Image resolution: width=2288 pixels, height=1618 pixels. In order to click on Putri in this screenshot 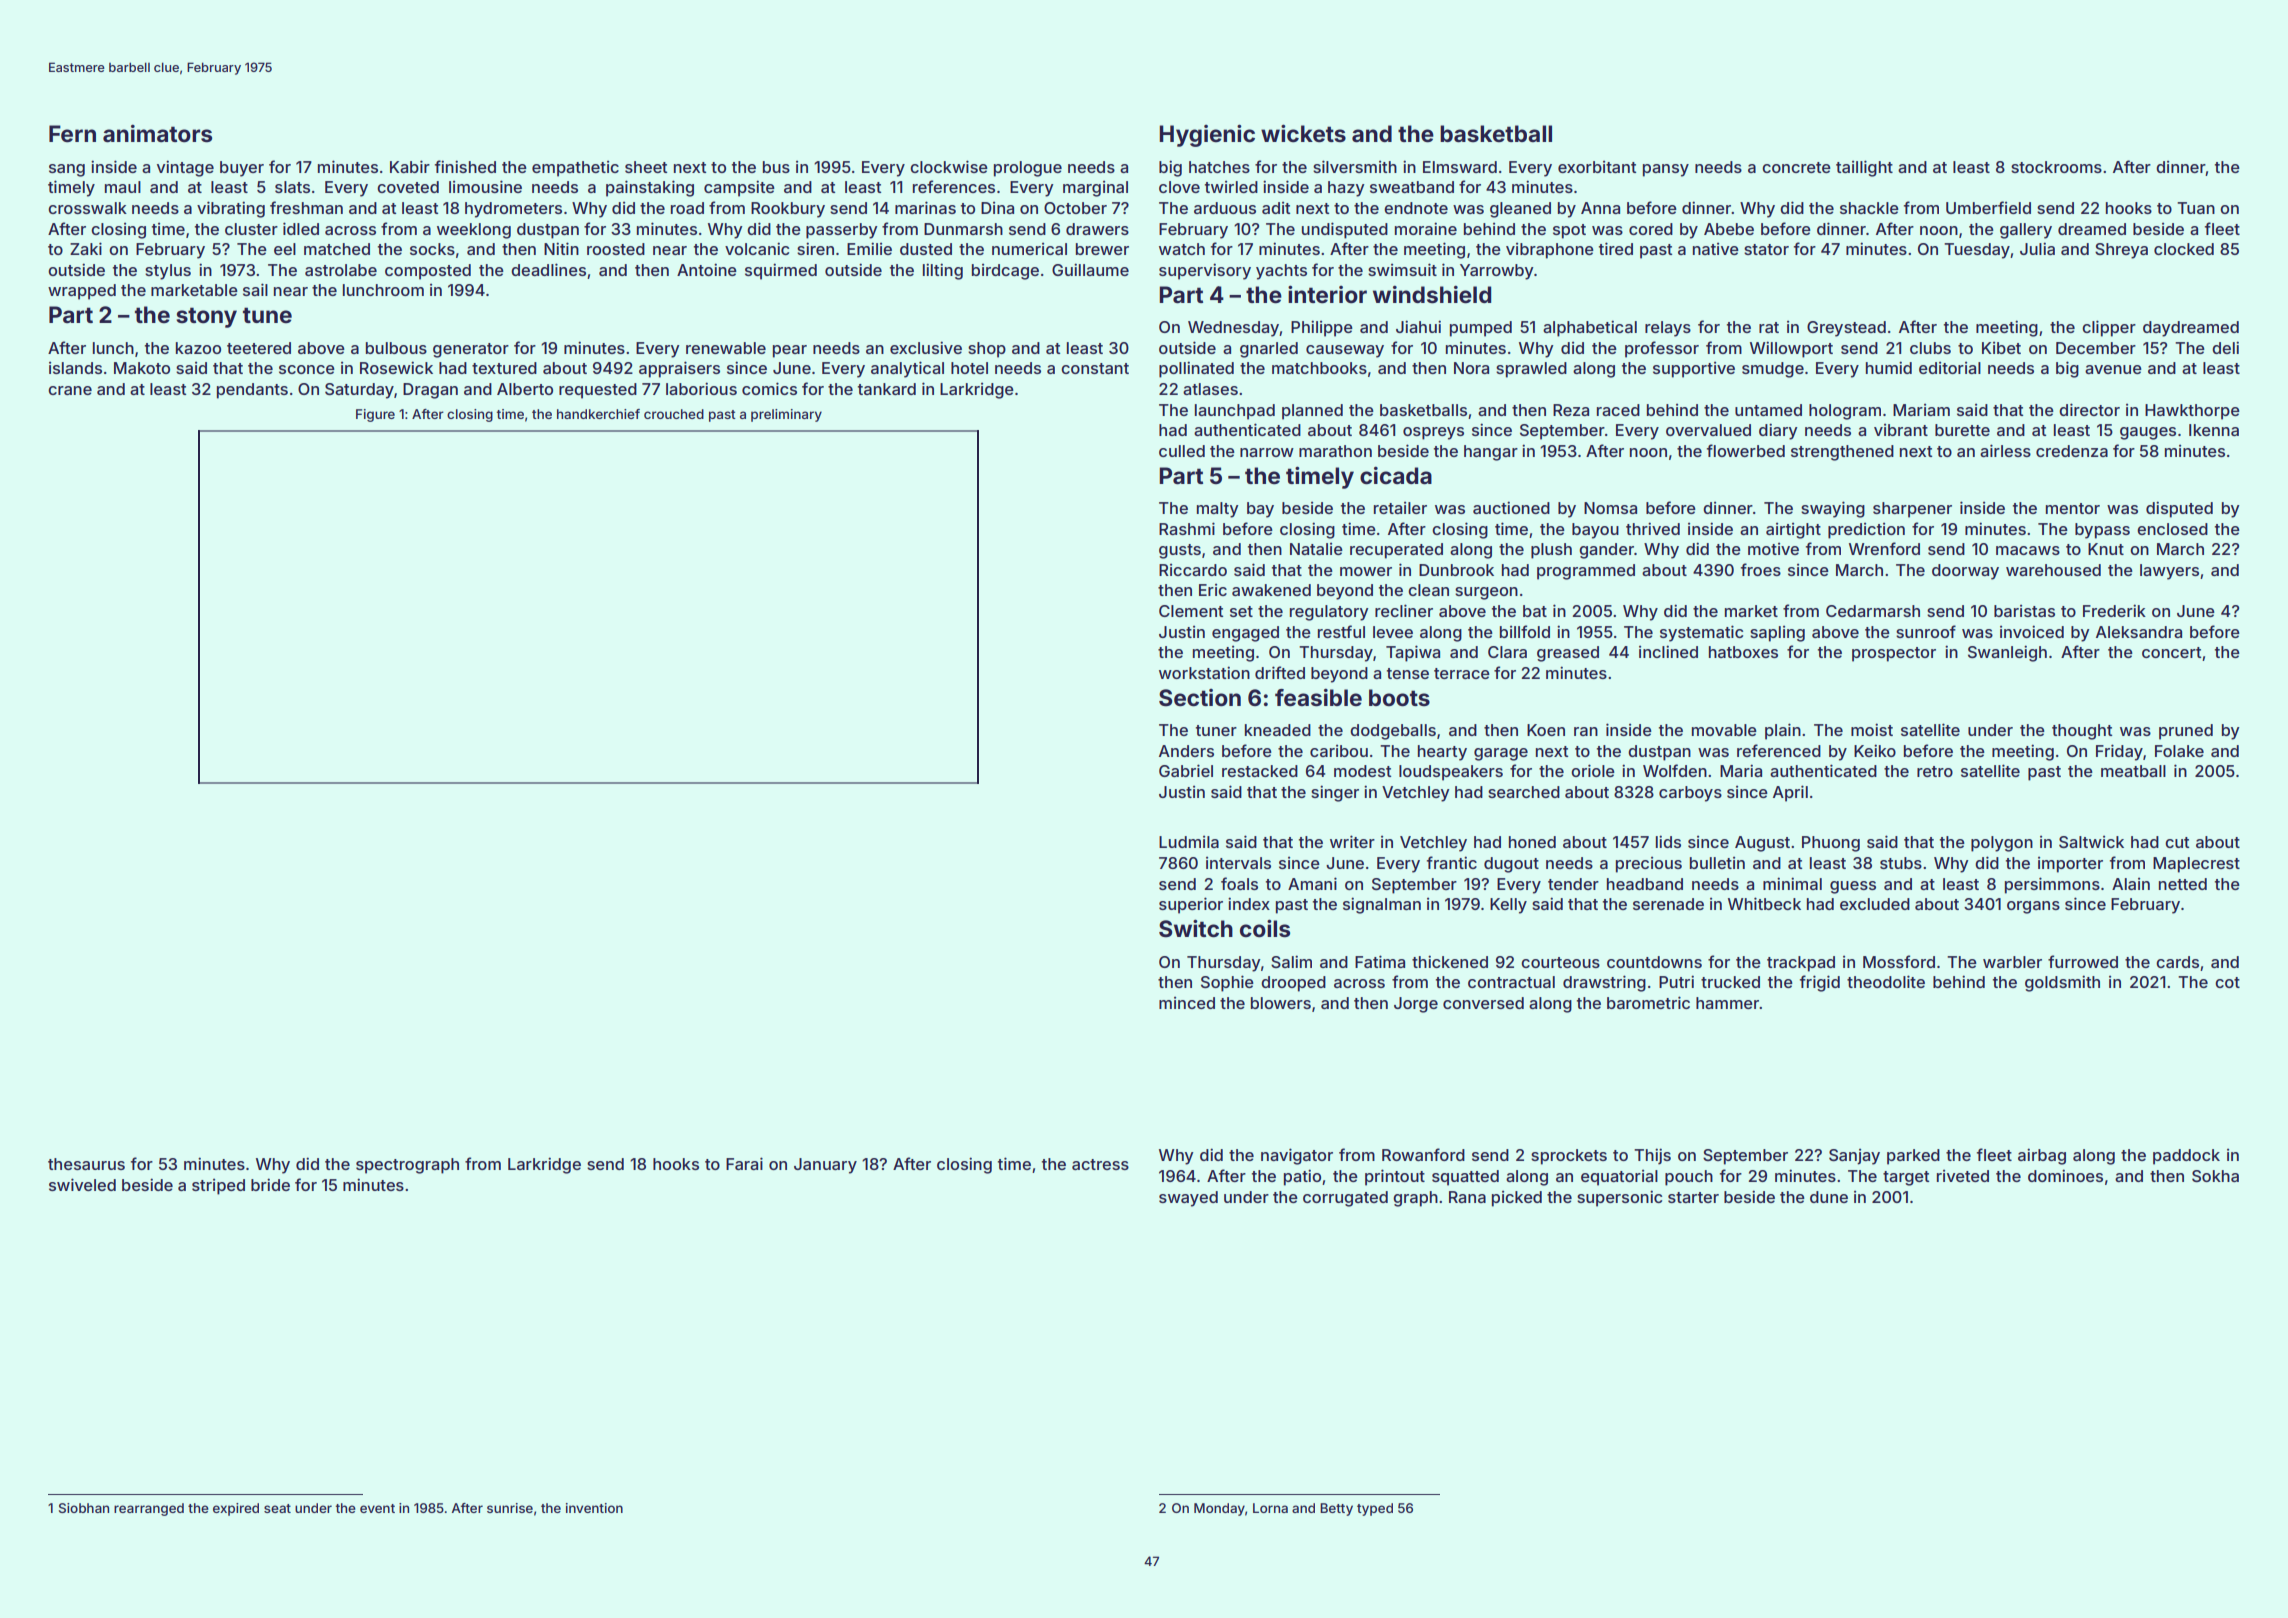, I will do `click(1676, 981)`.
